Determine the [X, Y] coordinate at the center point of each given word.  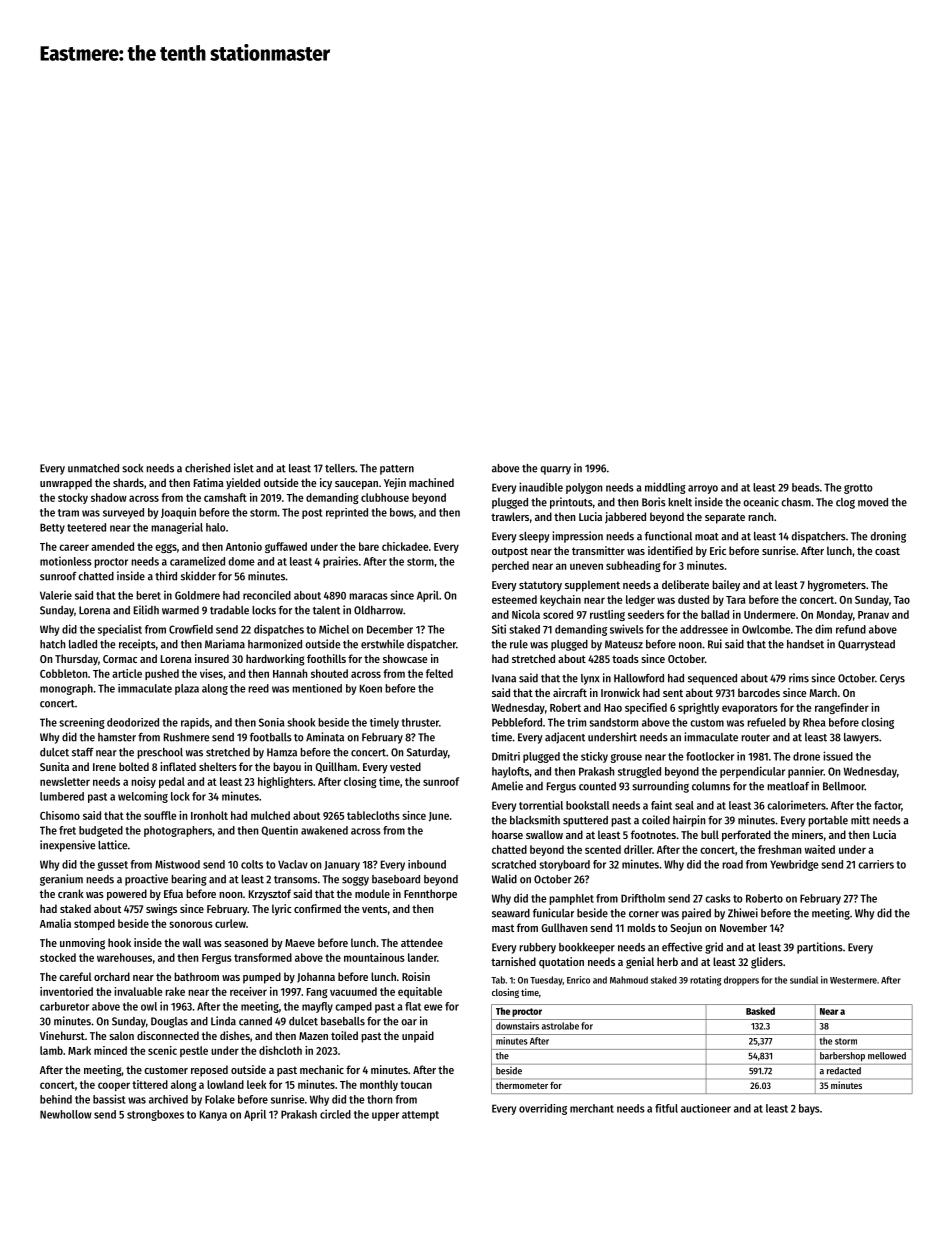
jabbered [625, 517]
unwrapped [66, 484]
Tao [902, 600]
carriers [876, 864]
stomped [94, 924]
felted [439, 673]
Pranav [873, 615]
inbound [427, 864]
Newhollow [66, 1114]
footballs [271, 737]
